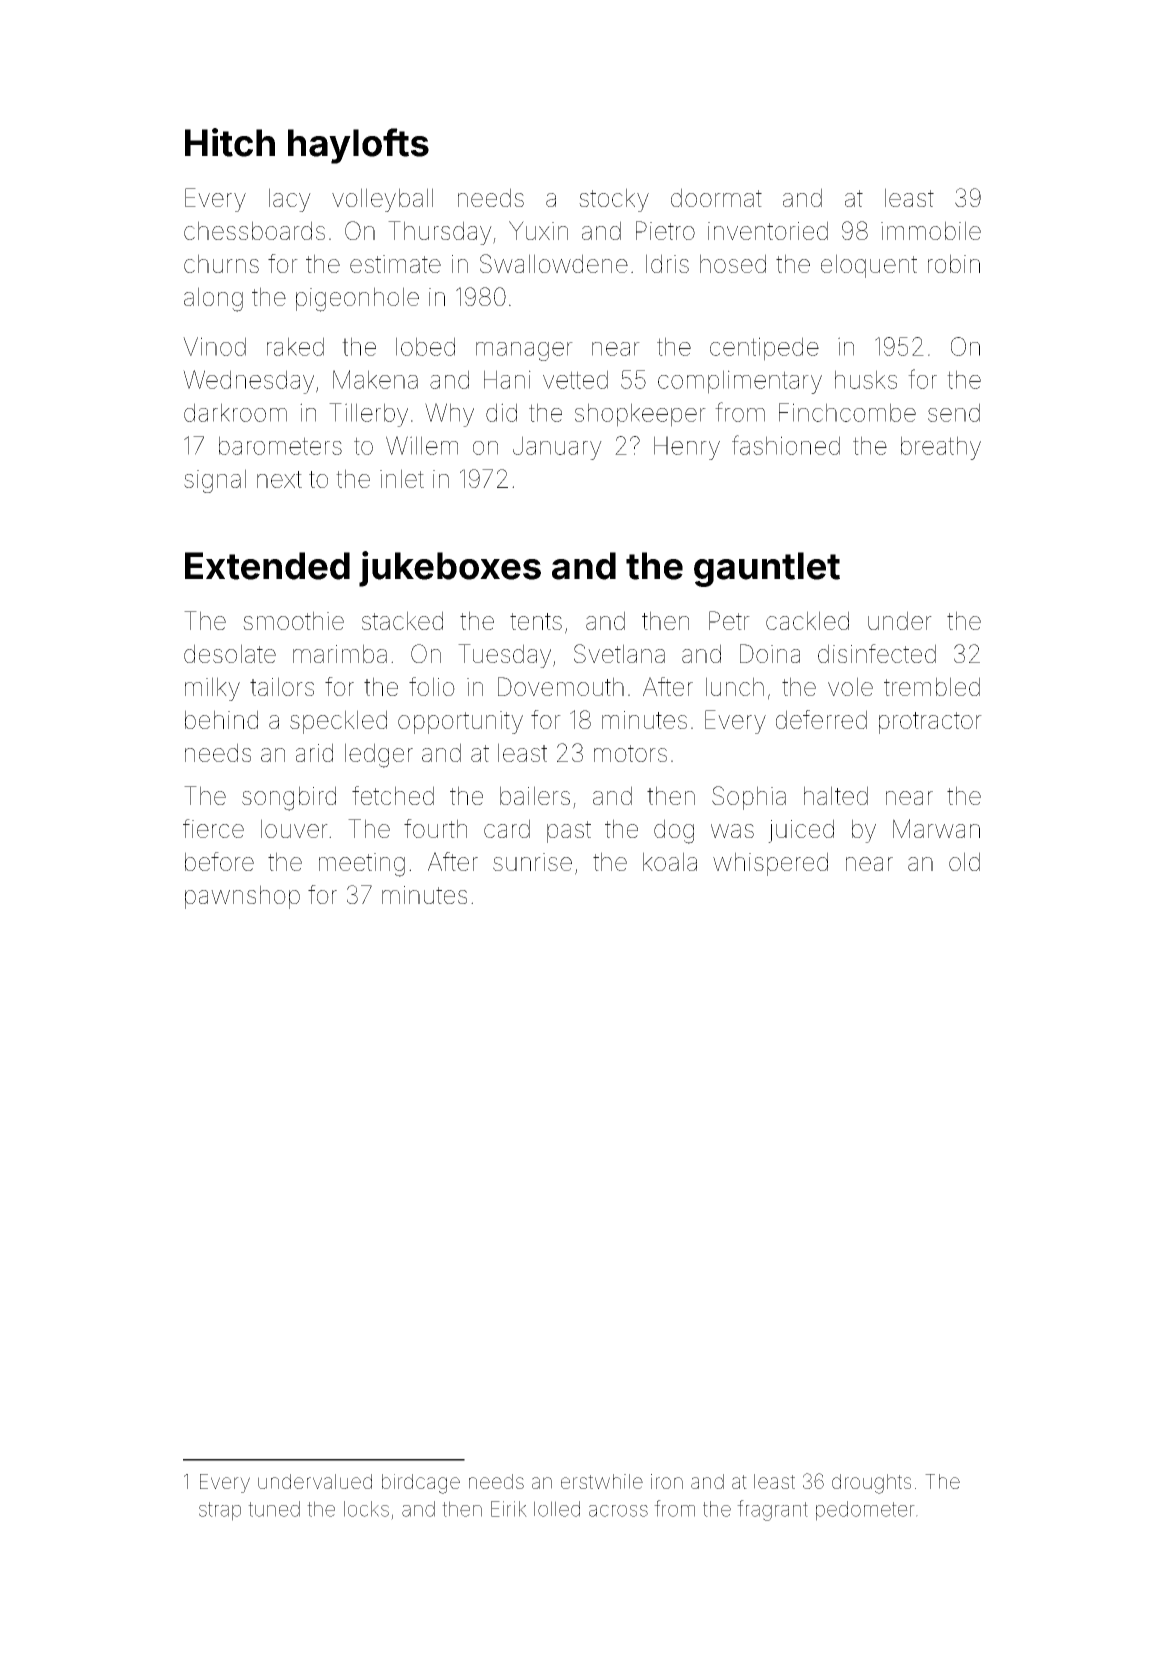 The image size is (1165, 1654). What do you see at coordinates (602, 1481) in the page?
I see `erstwhile` at bounding box center [602, 1481].
